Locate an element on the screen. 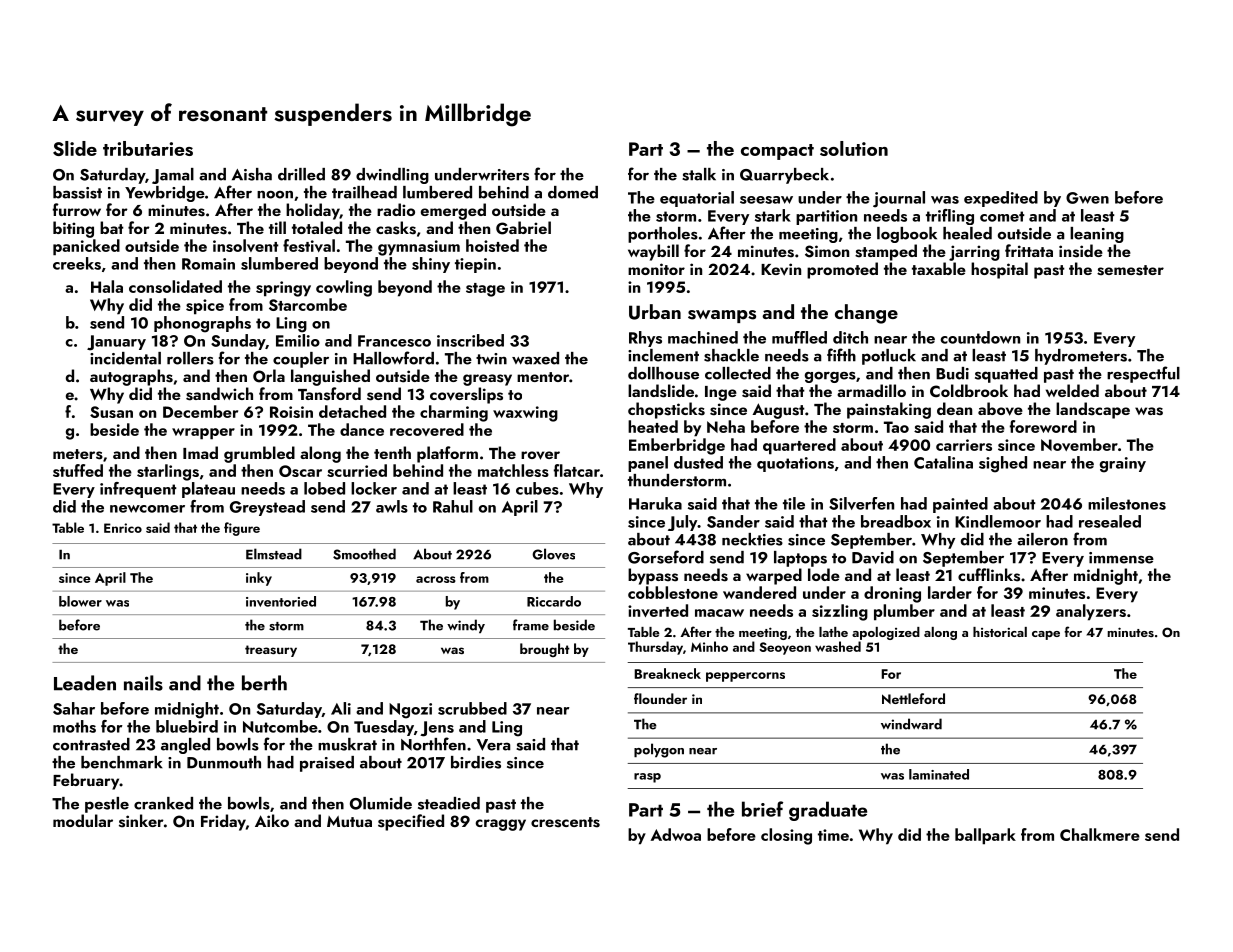 This screenshot has width=1233, height=952. stark is located at coordinates (773, 215).
